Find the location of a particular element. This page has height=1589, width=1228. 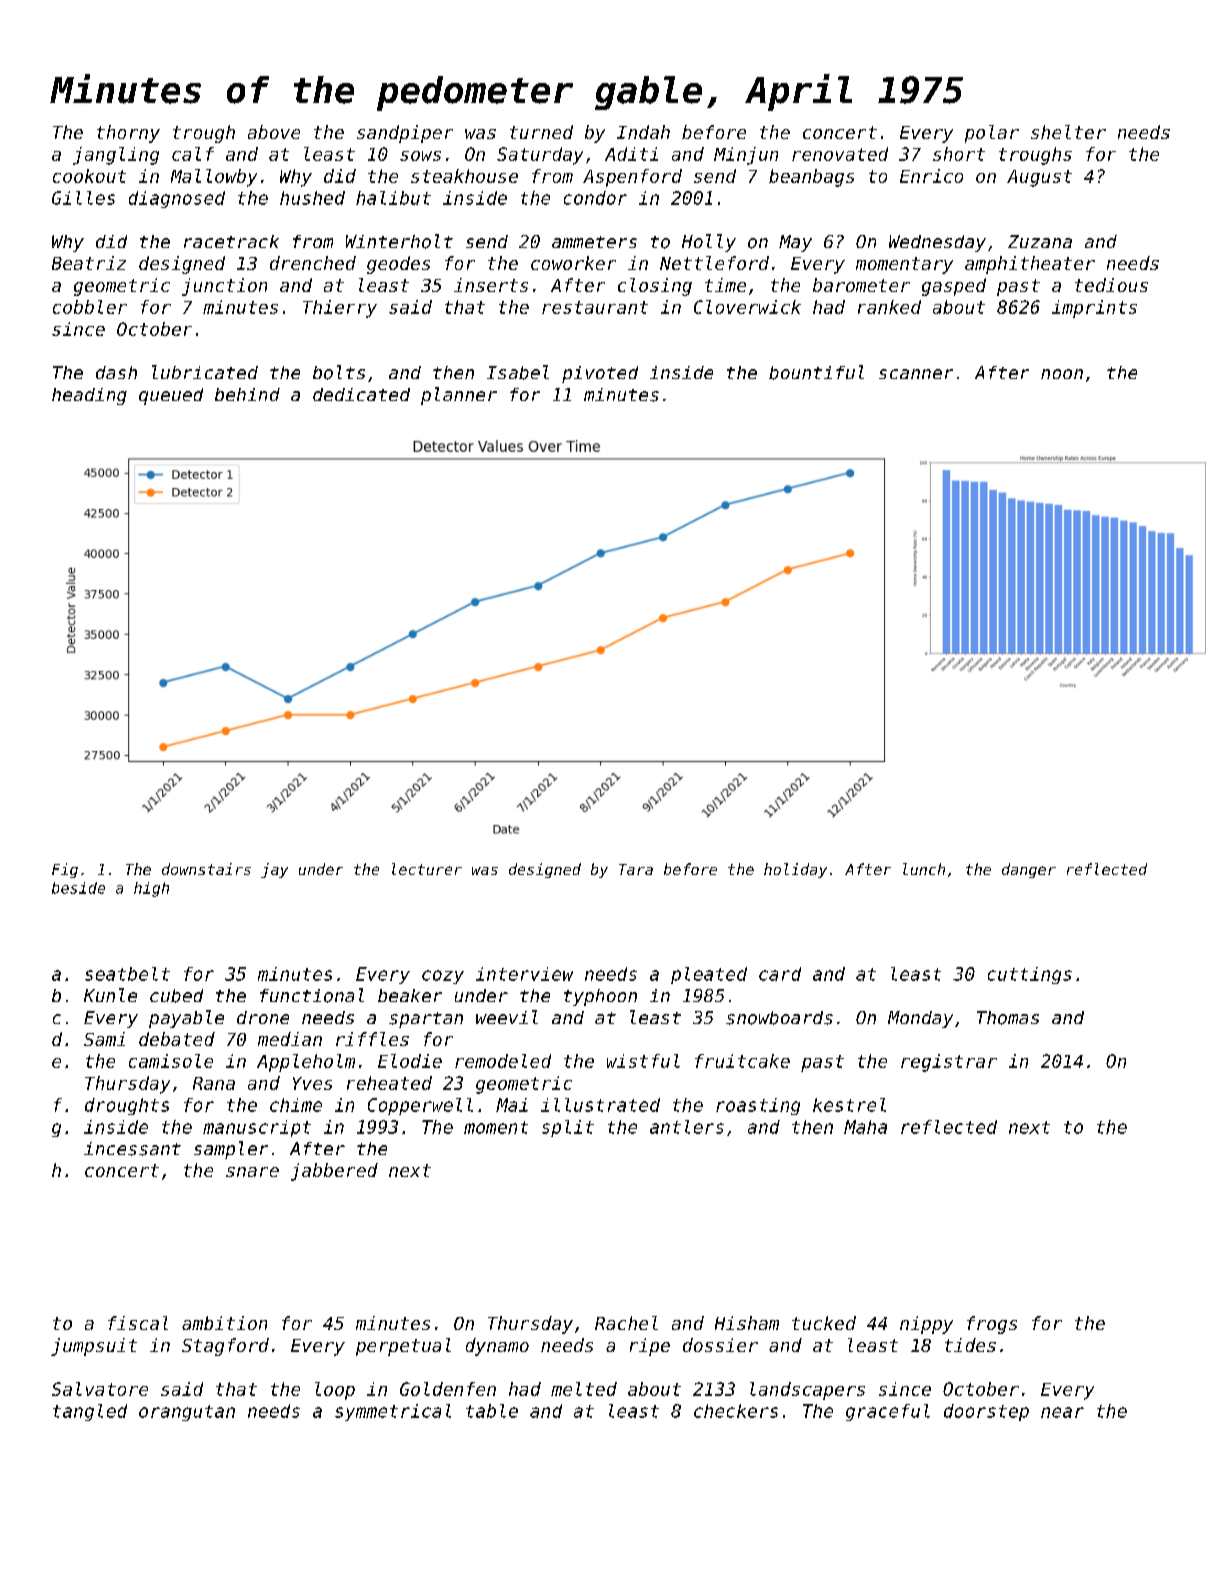

lunch is located at coordinates (924, 869).
